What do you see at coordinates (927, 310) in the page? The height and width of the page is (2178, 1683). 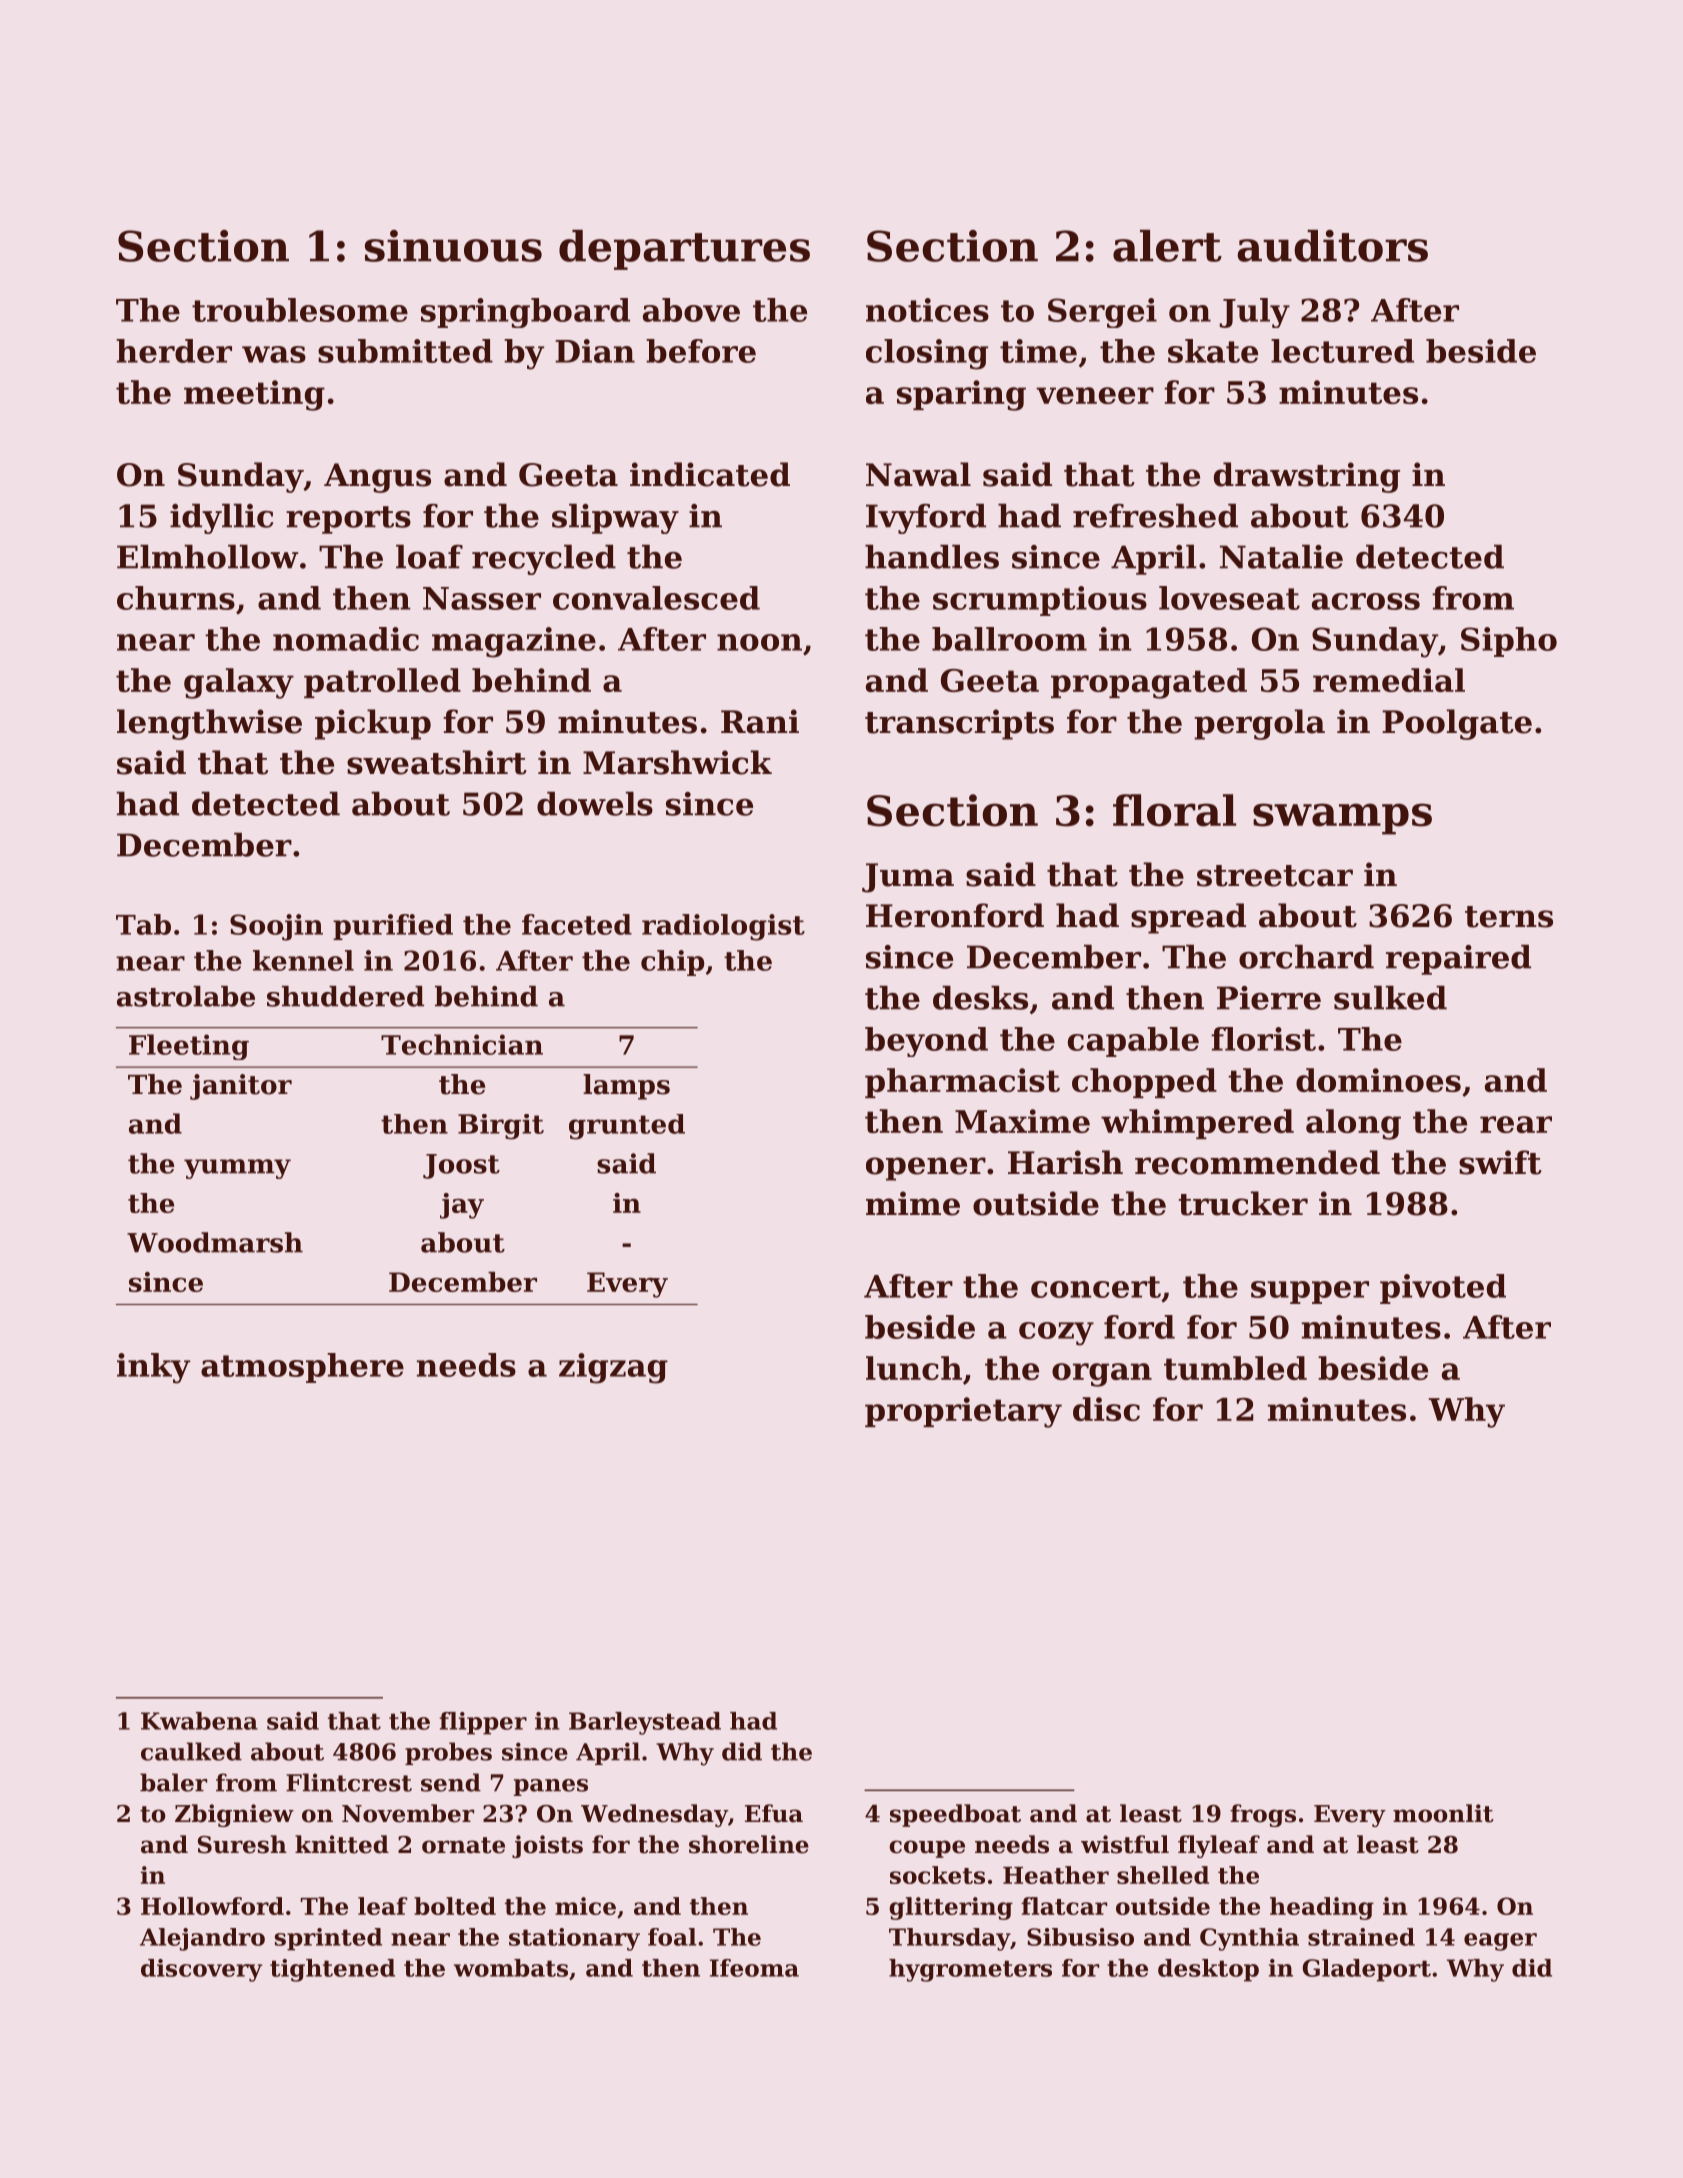 I see `notices` at bounding box center [927, 310].
